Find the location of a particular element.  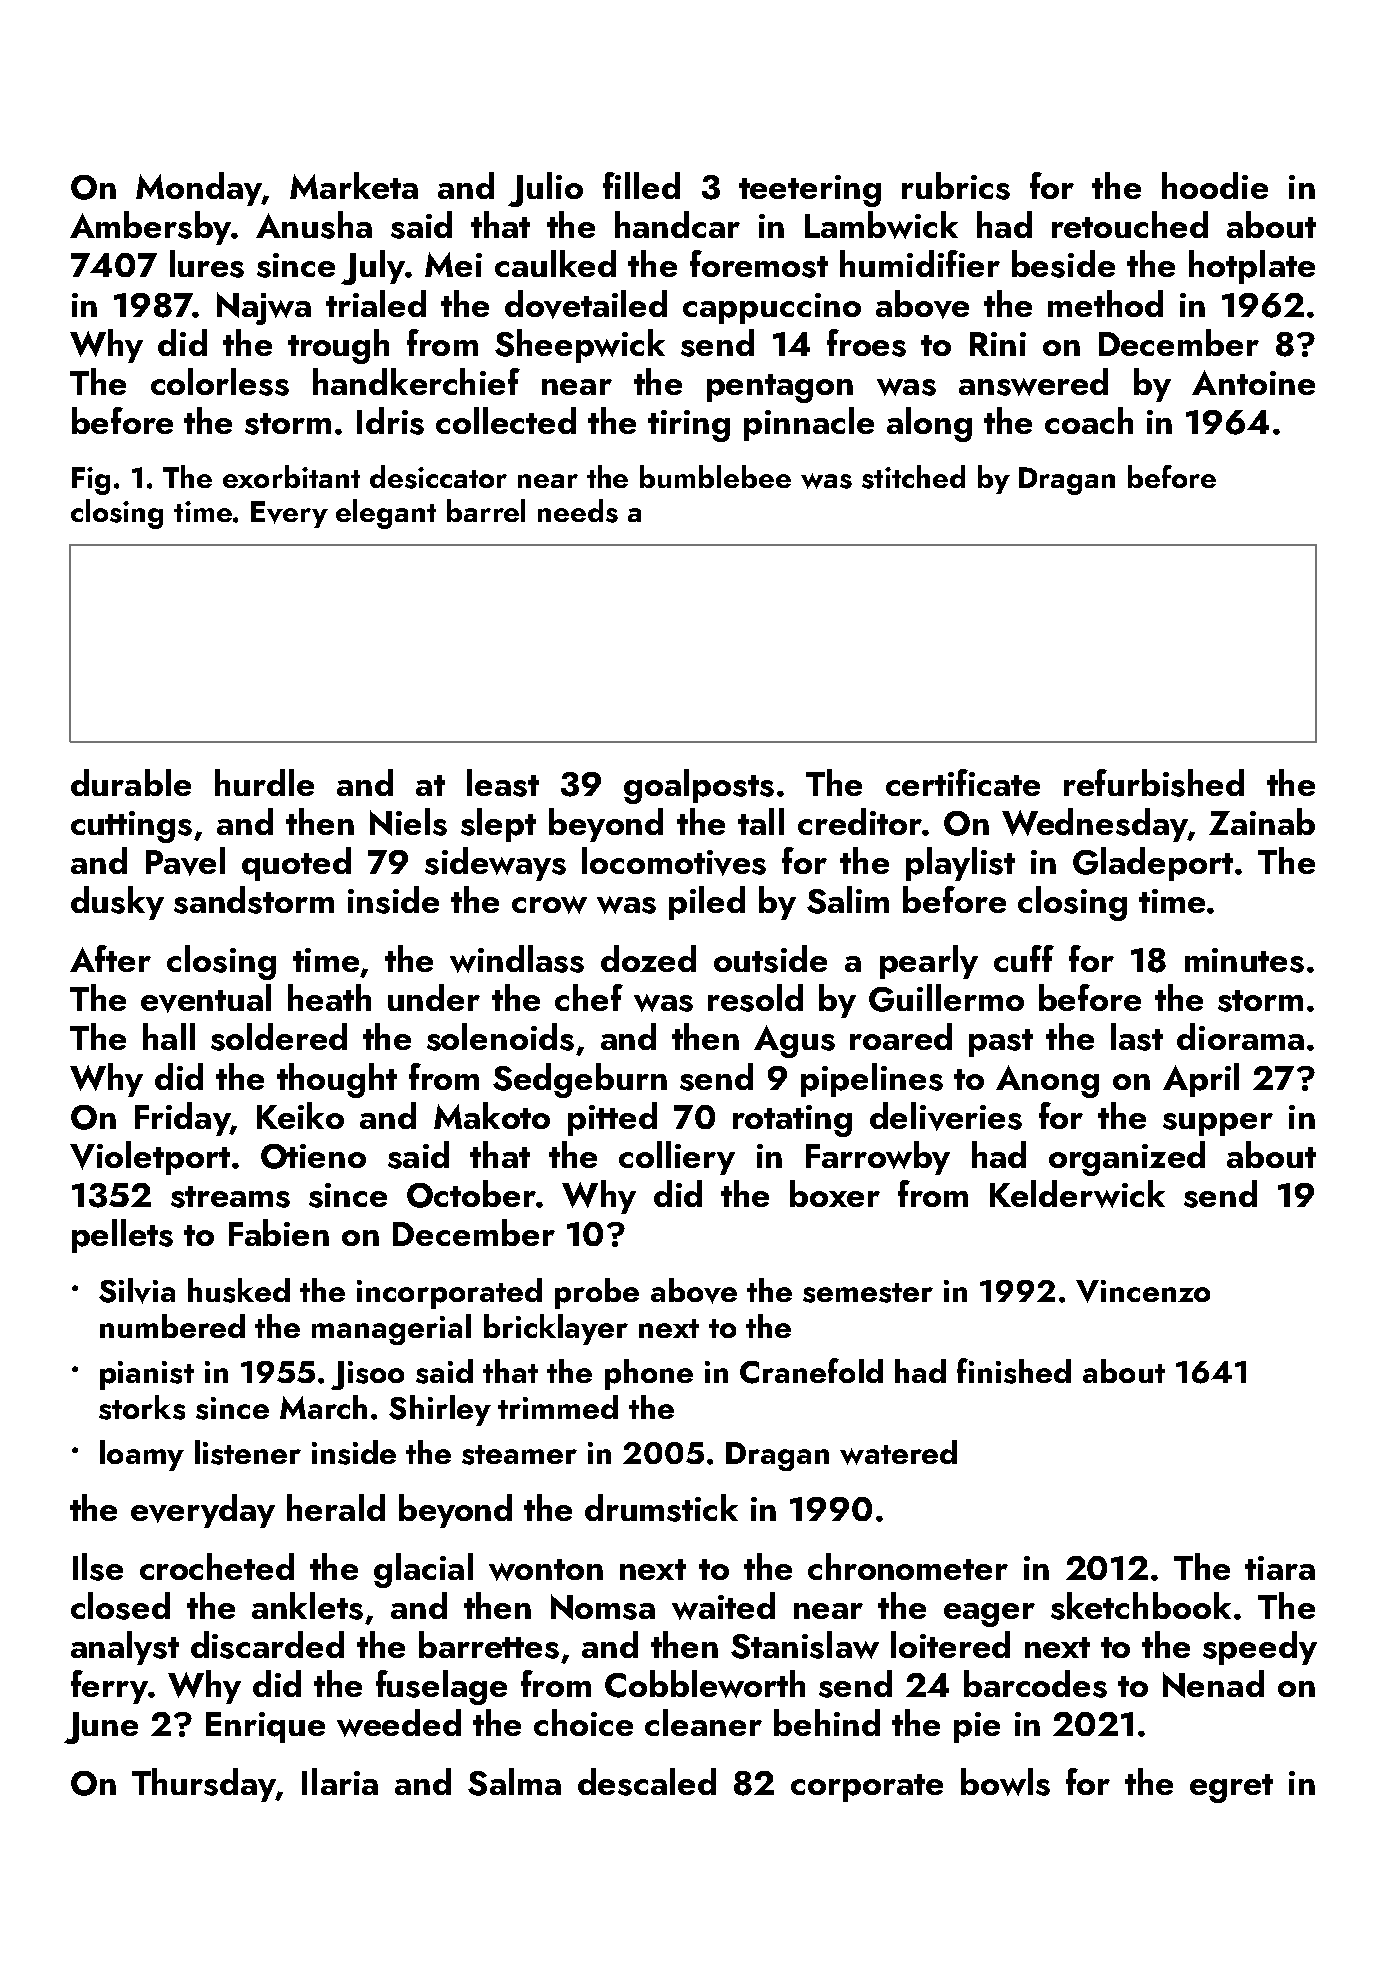

lures is located at coordinates (207, 264).
